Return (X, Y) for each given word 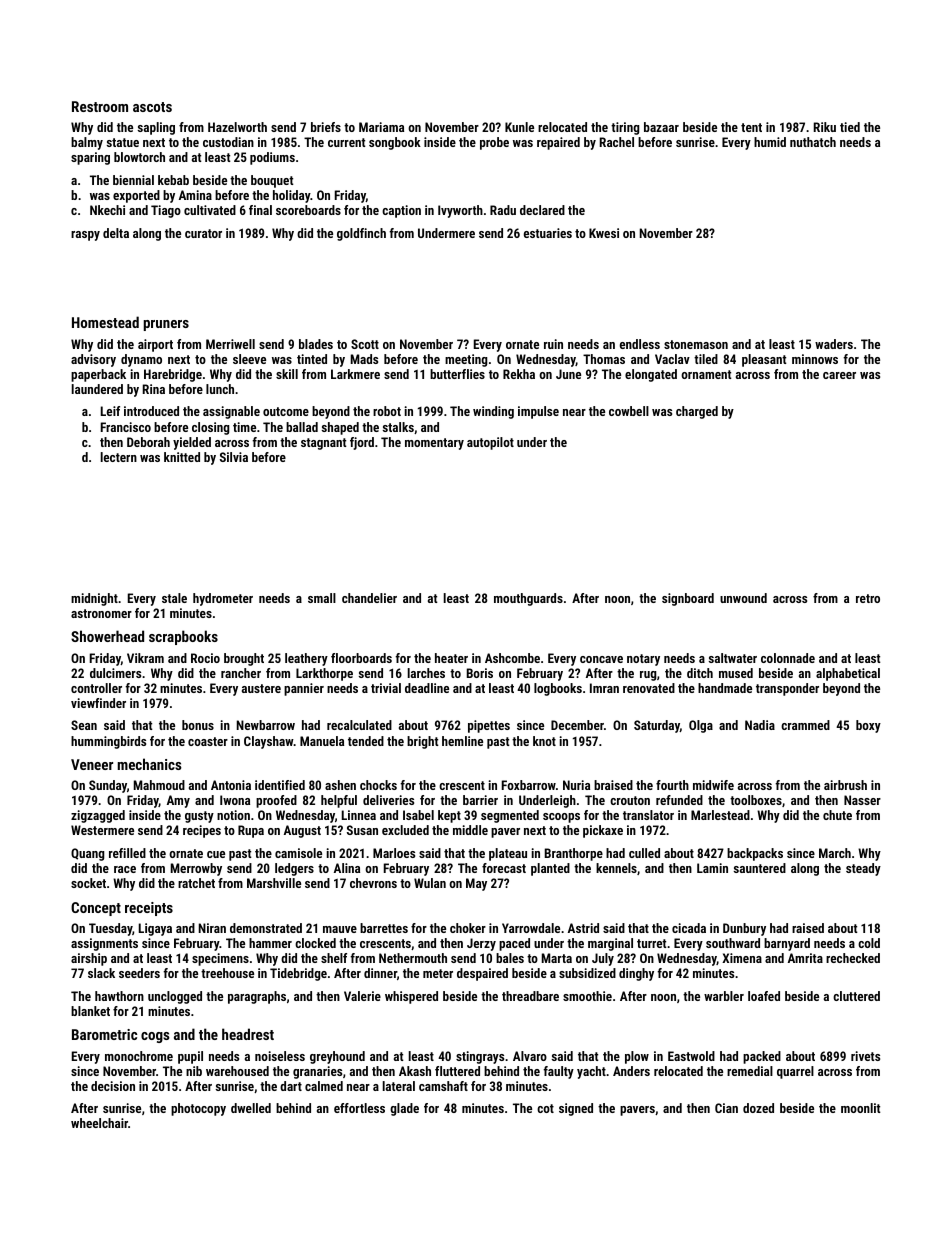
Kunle (519, 127)
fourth (672, 785)
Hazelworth (237, 127)
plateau (508, 854)
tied (850, 127)
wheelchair (99, 1123)
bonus (198, 725)
